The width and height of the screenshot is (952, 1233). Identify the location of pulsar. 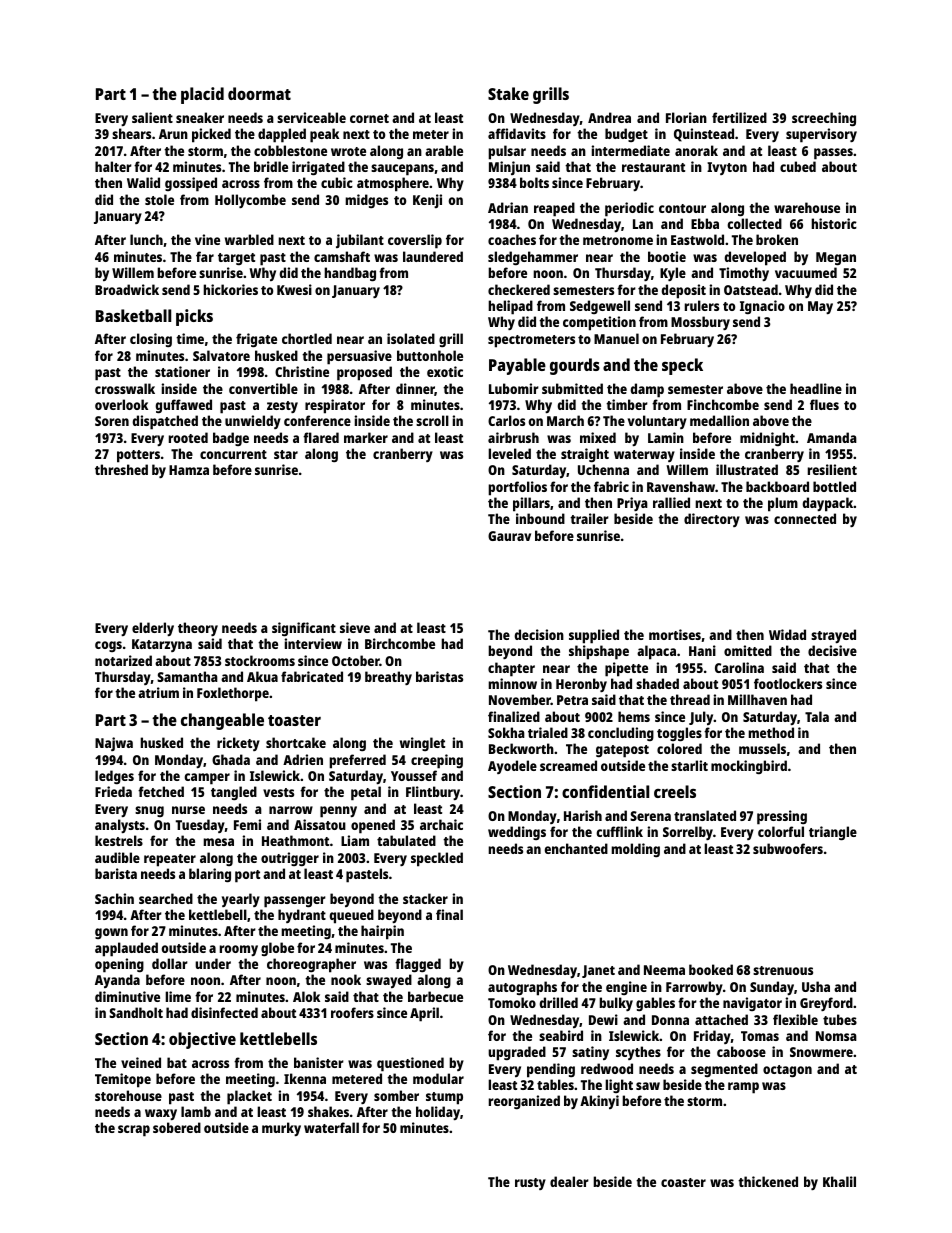
(507, 152).
